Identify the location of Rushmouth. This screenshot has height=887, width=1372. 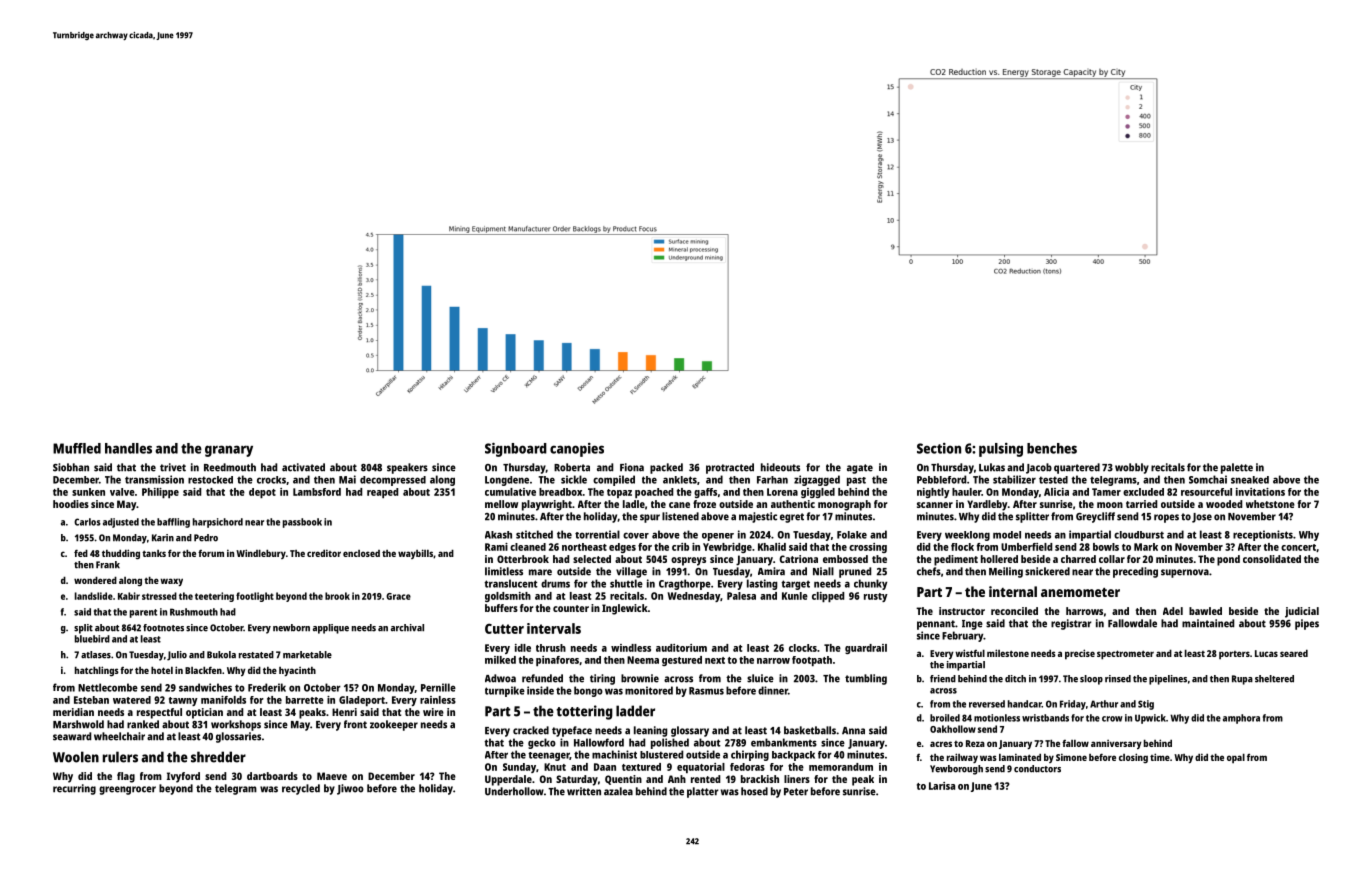
(194, 612).
